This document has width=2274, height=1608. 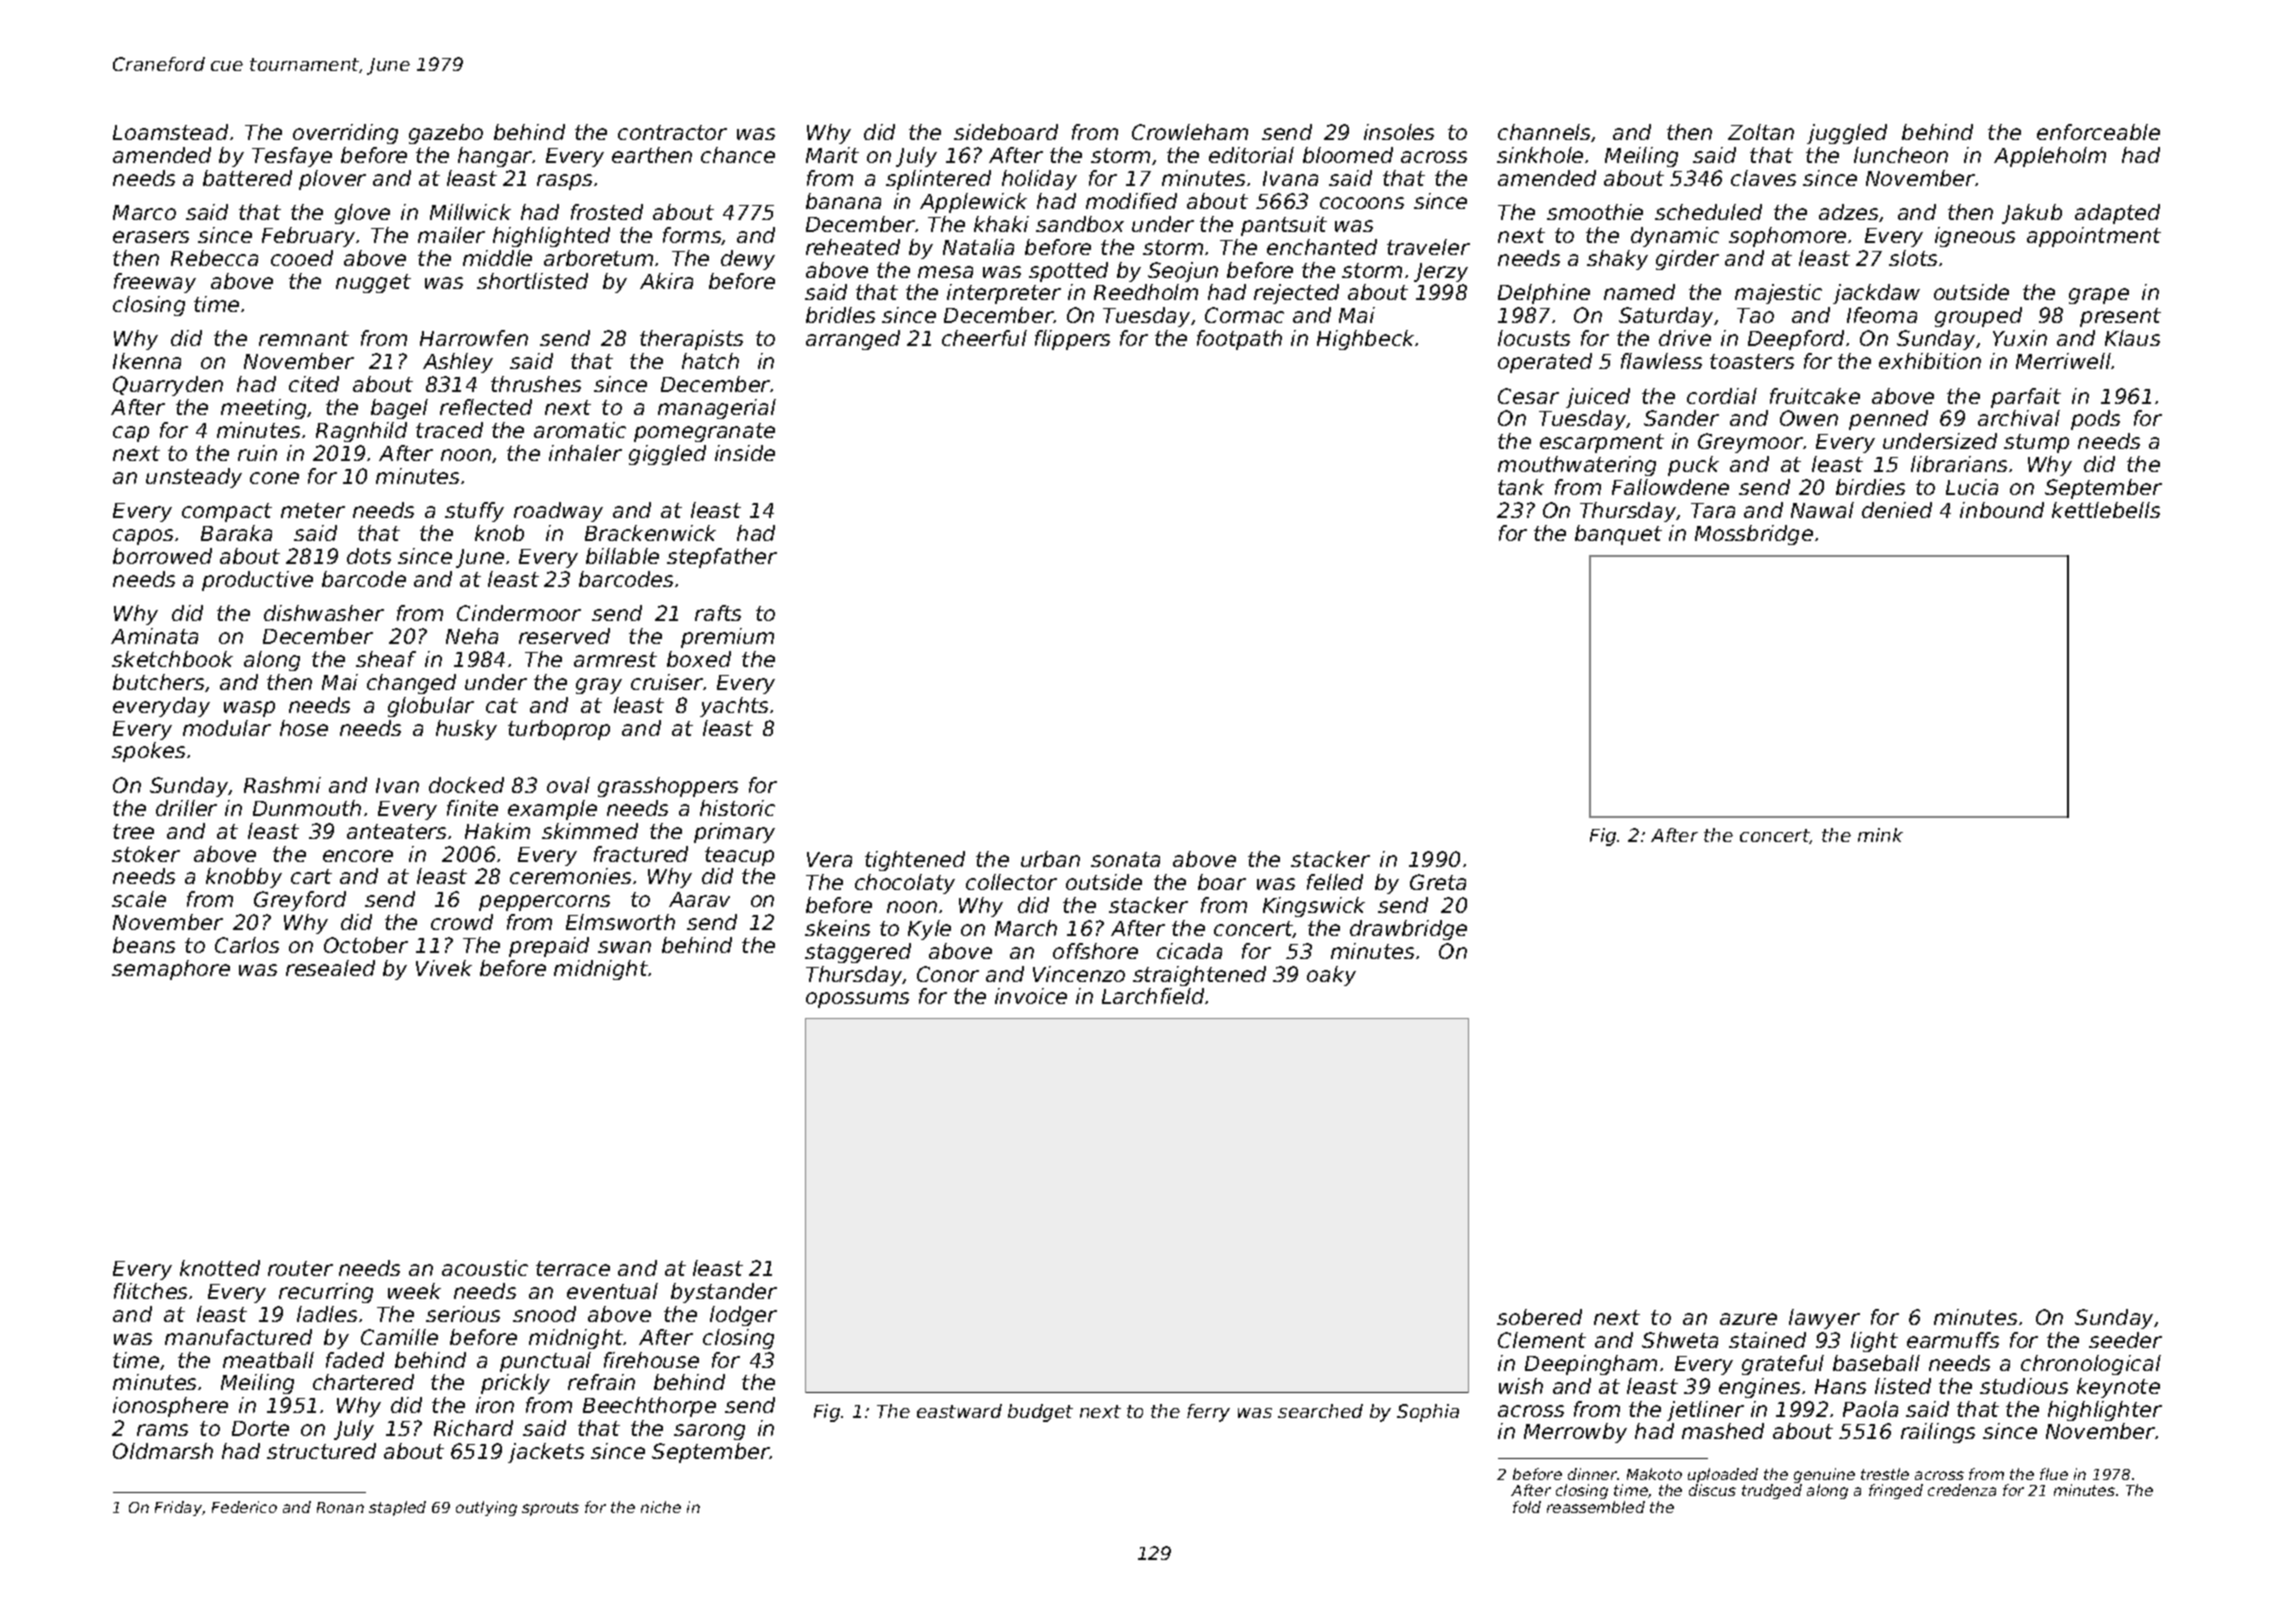 I want to click on resealed, so click(x=330, y=968).
